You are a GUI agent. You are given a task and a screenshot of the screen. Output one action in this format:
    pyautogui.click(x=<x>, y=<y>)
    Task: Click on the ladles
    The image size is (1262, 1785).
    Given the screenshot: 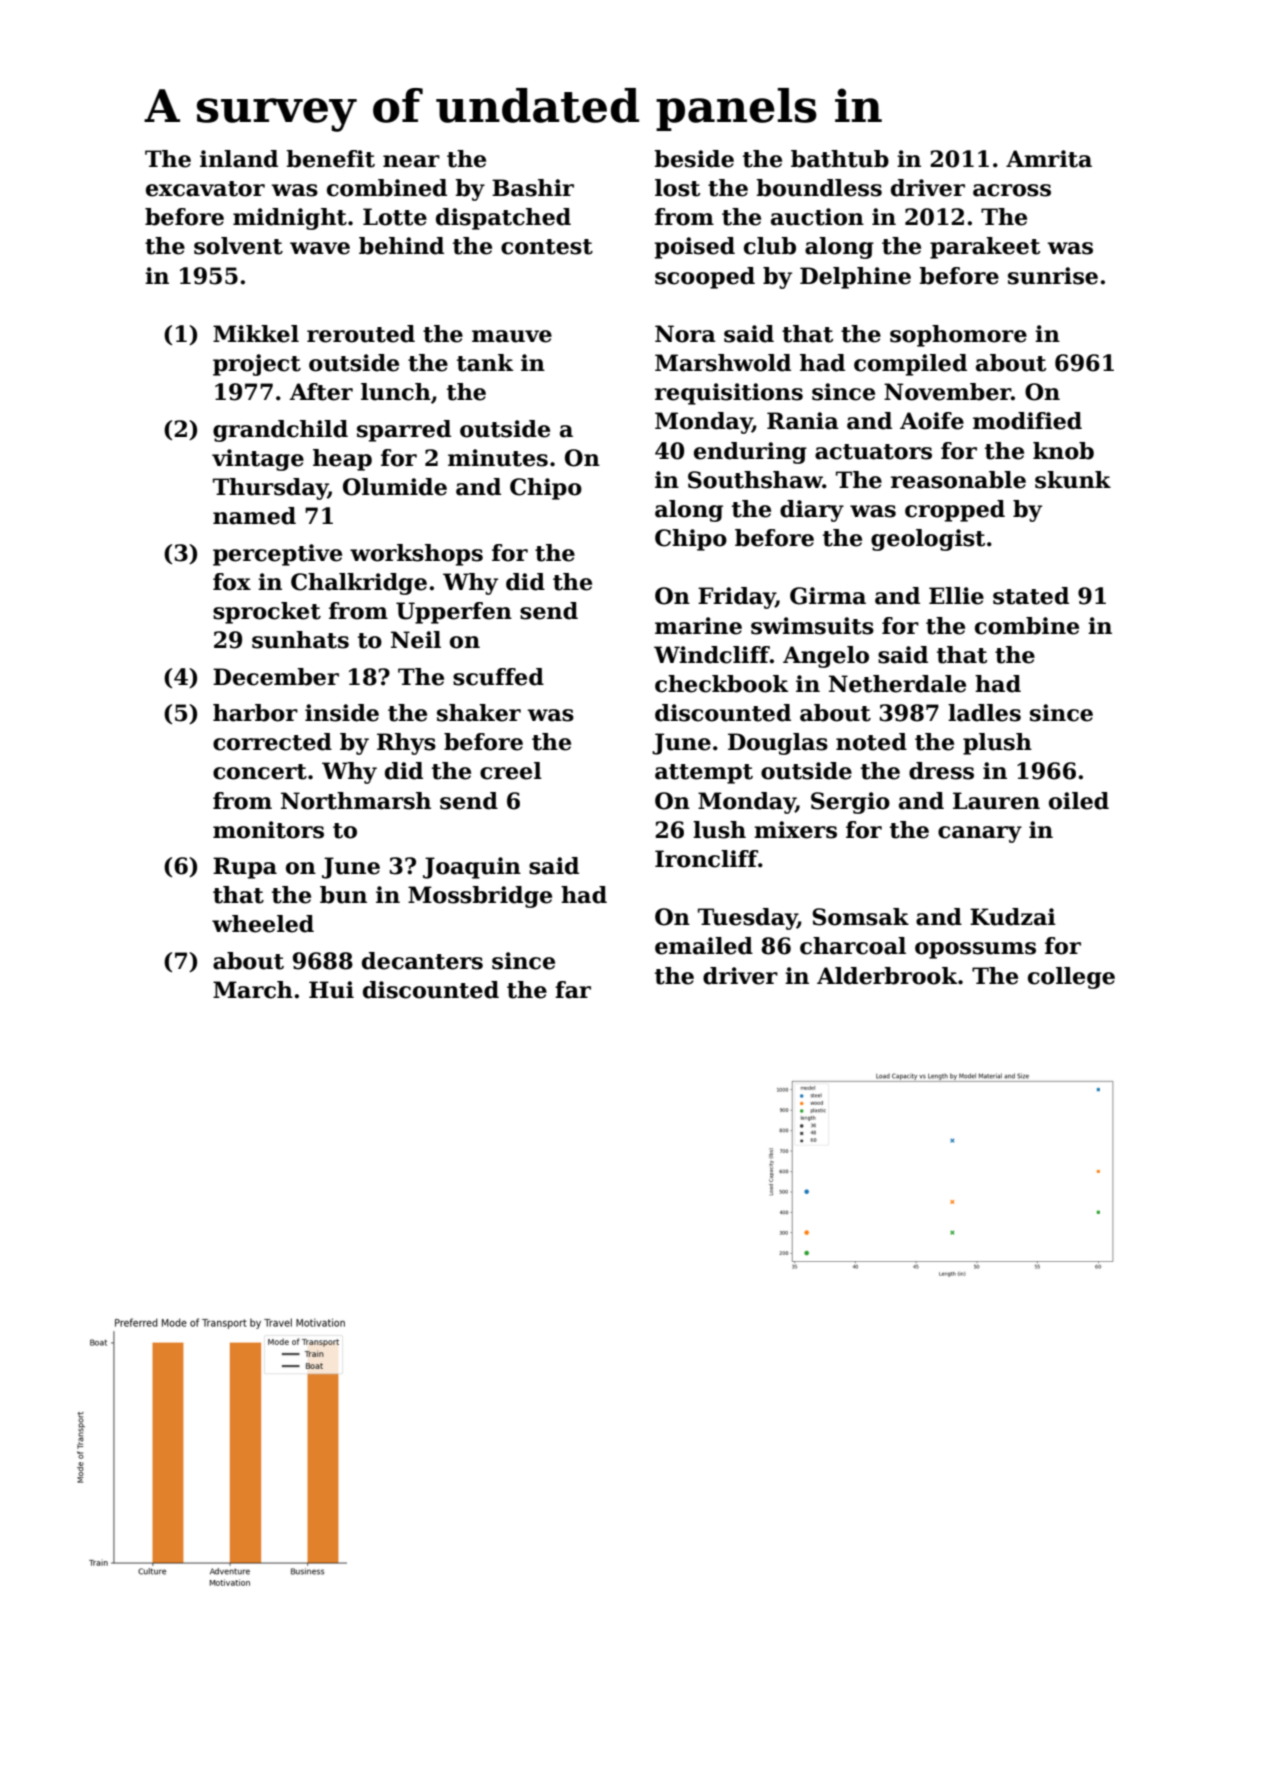 What is the action you would take?
    pyautogui.click(x=984, y=713)
